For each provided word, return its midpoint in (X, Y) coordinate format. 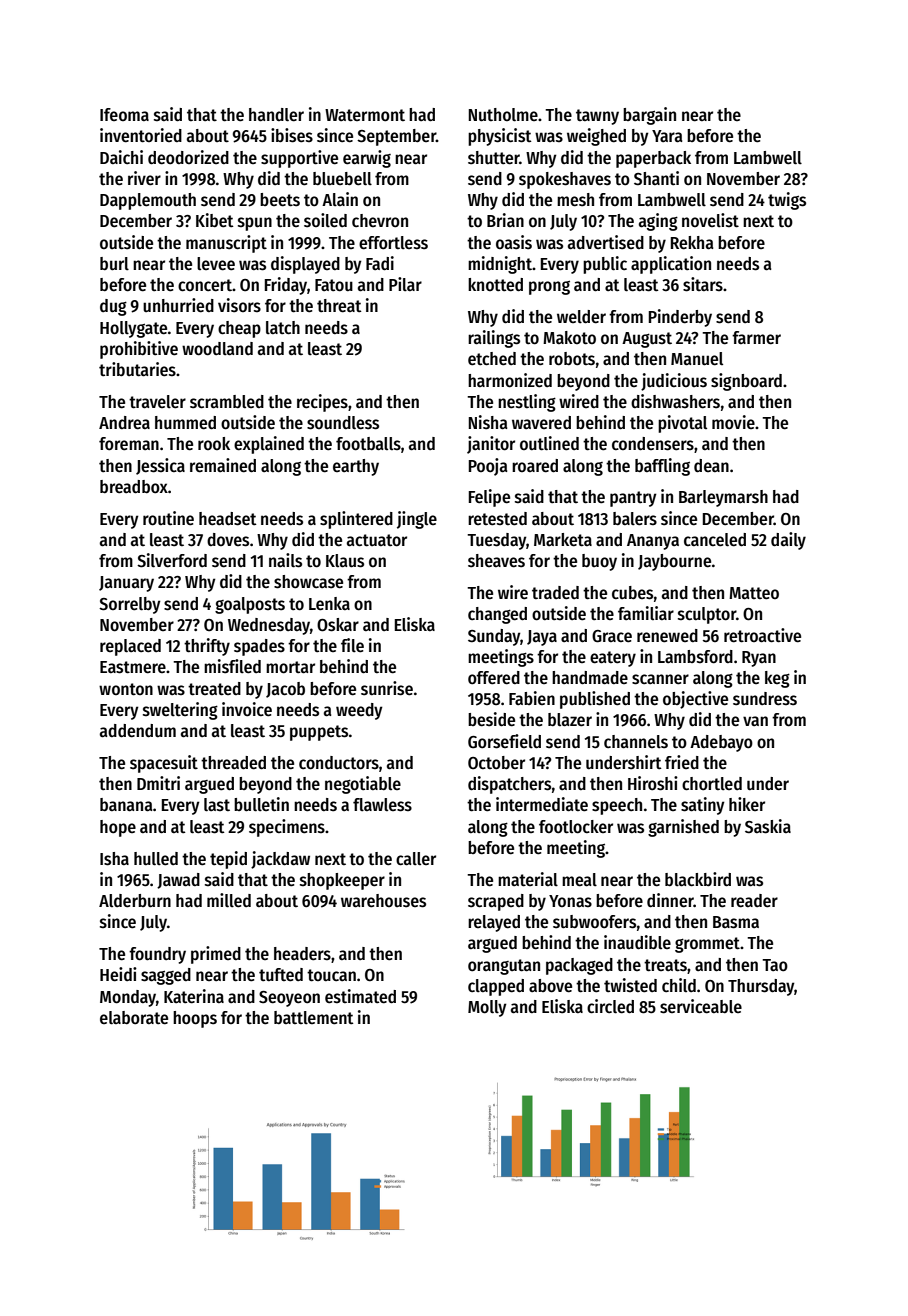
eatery (613, 659)
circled (610, 1006)
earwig (367, 159)
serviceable (701, 1006)
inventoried (141, 135)
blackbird (698, 879)
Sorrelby (130, 605)
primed (216, 955)
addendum (138, 731)
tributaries (137, 369)
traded (555, 593)
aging (658, 222)
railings (494, 339)
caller (416, 859)
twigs (787, 201)
